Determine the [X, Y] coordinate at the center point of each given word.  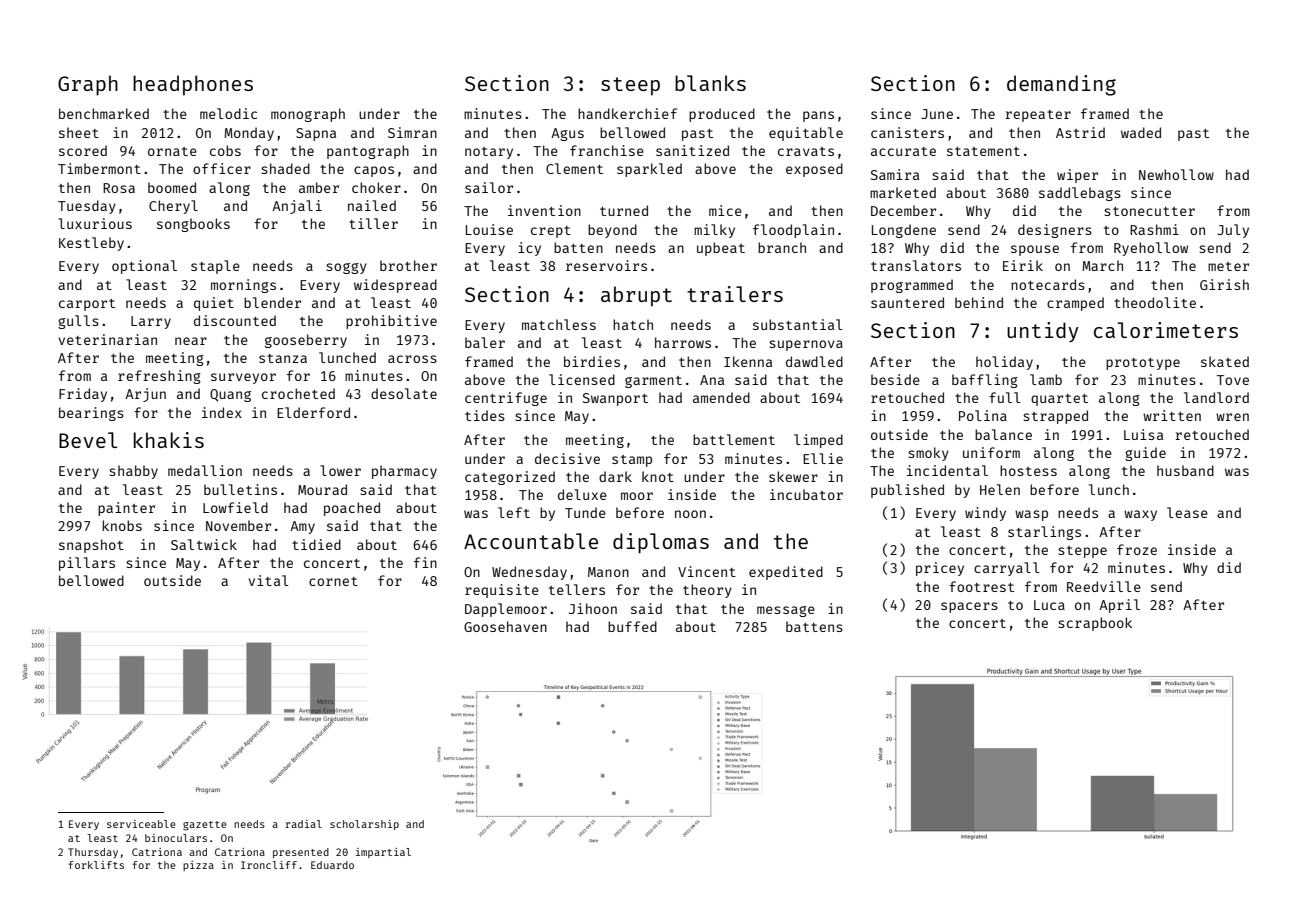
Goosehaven [505, 626]
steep [630, 86]
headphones [193, 85]
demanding [1061, 85]
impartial [383, 853]
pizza [198, 866]
